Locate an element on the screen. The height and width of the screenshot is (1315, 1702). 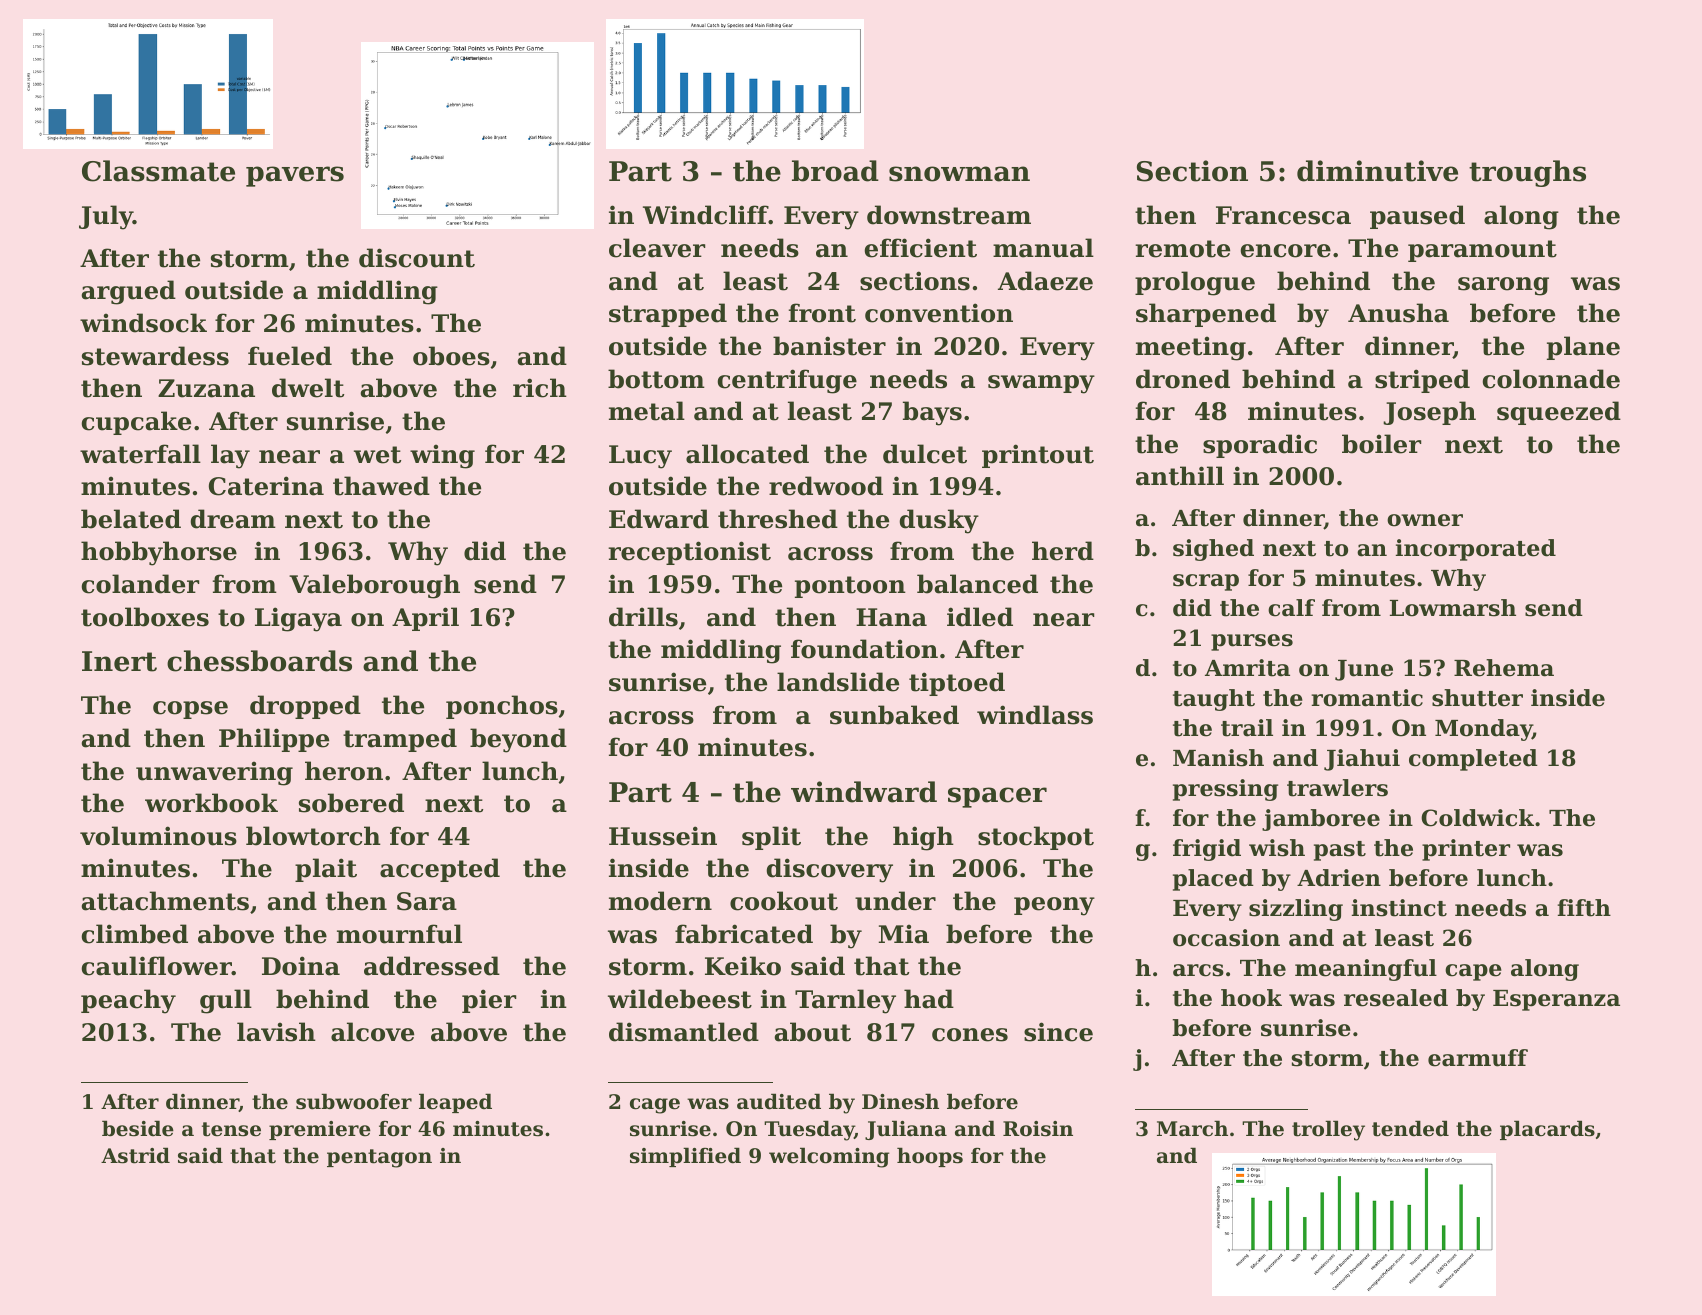
thawed is located at coordinates (381, 486).
